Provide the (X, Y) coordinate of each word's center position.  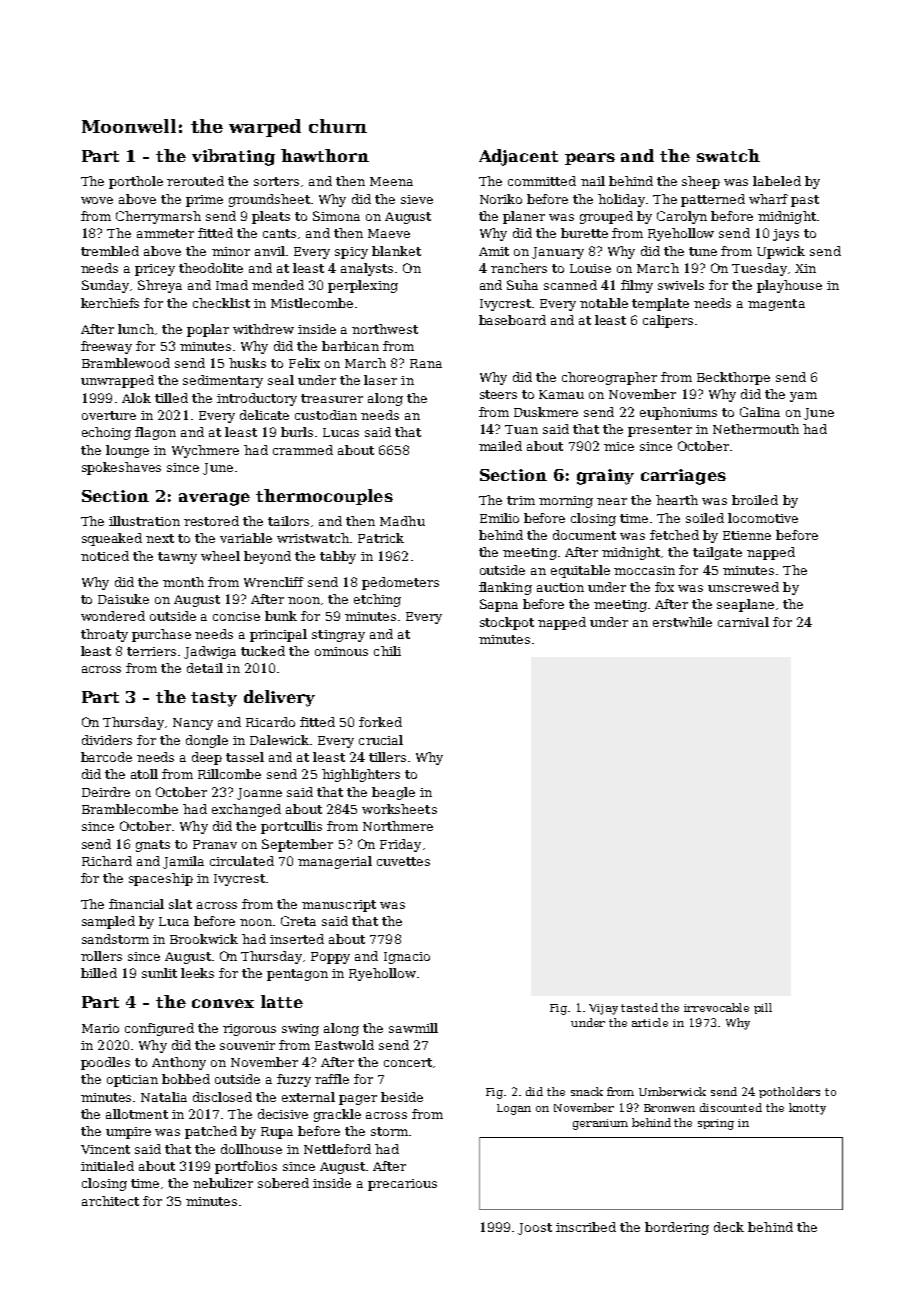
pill (763, 1008)
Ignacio (407, 958)
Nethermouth (756, 429)
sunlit (159, 973)
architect (110, 1201)
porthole (136, 182)
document (584, 535)
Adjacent (518, 157)
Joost (535, 1229)
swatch (728, 155)
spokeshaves (121, 468)
